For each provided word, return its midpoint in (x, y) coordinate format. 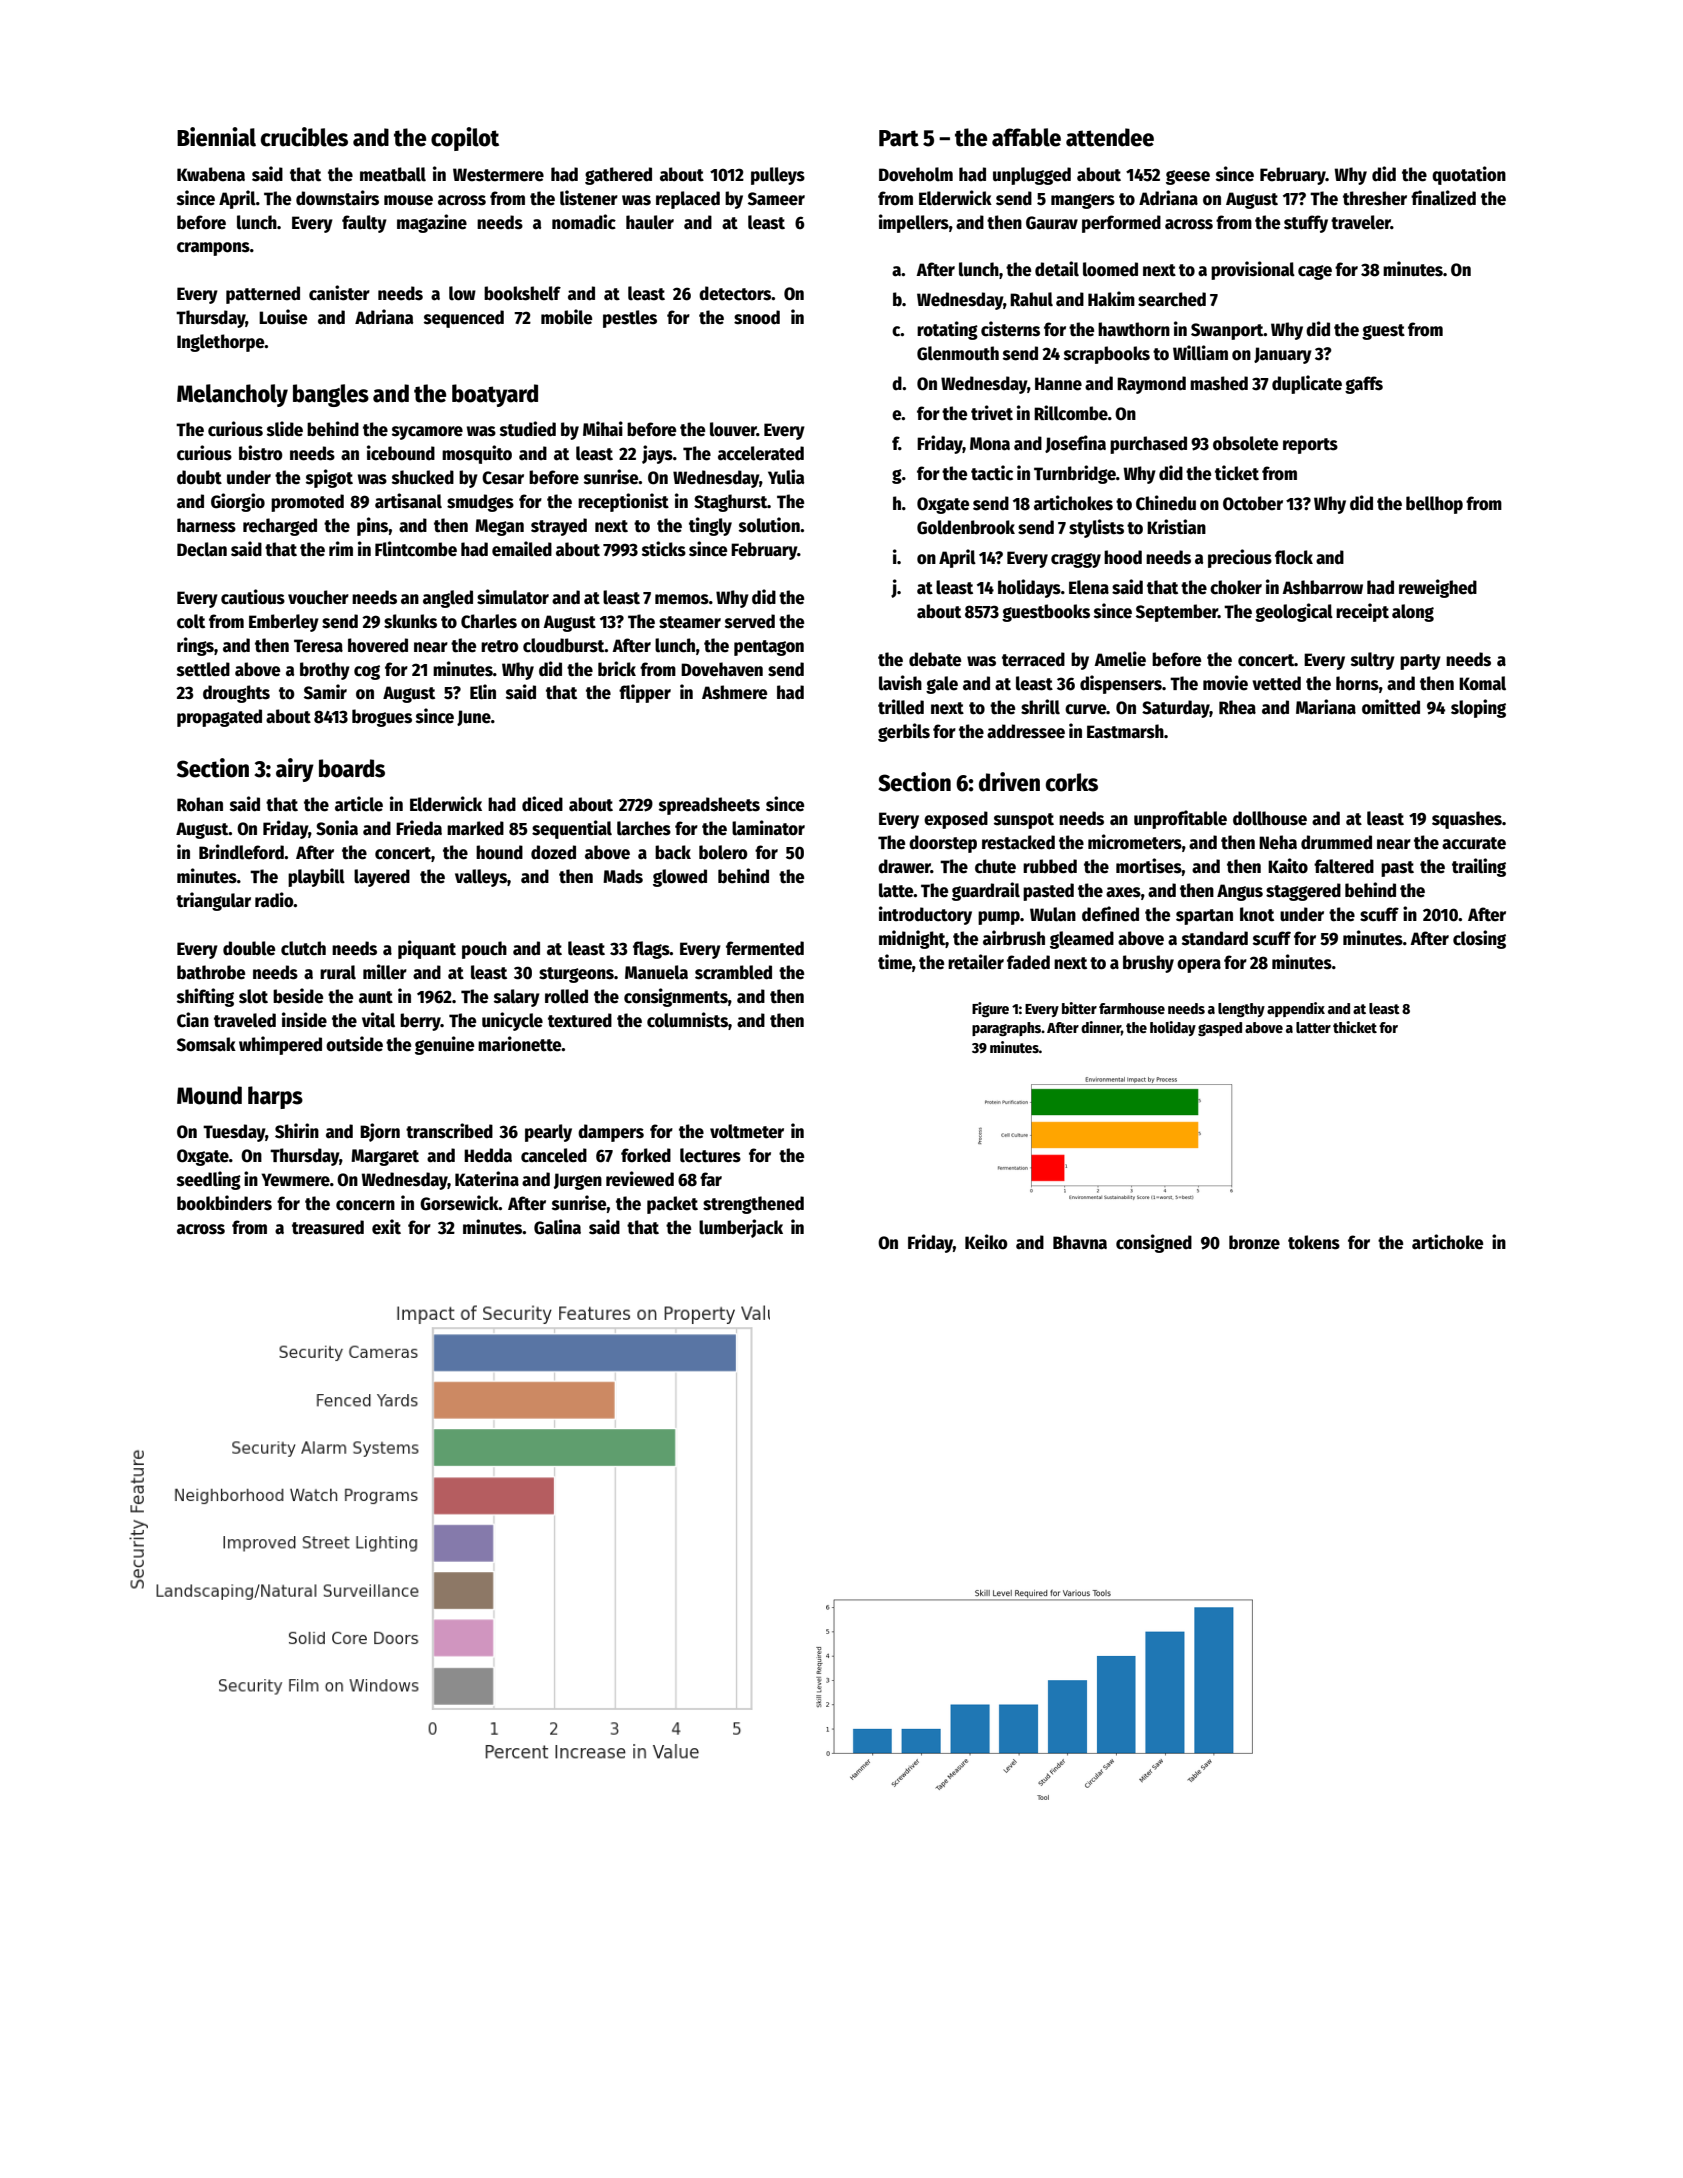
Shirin (297, 1131)
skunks (410, 621)
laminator (768, 828)
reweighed (1438, 588)
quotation (1469, 175)
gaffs (1364, 385)
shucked (423, 477)
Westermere (498, 175)
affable (1026, 137)
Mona (990, 444)
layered (382, 878)
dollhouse (1270, 818)
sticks (664, 549)
